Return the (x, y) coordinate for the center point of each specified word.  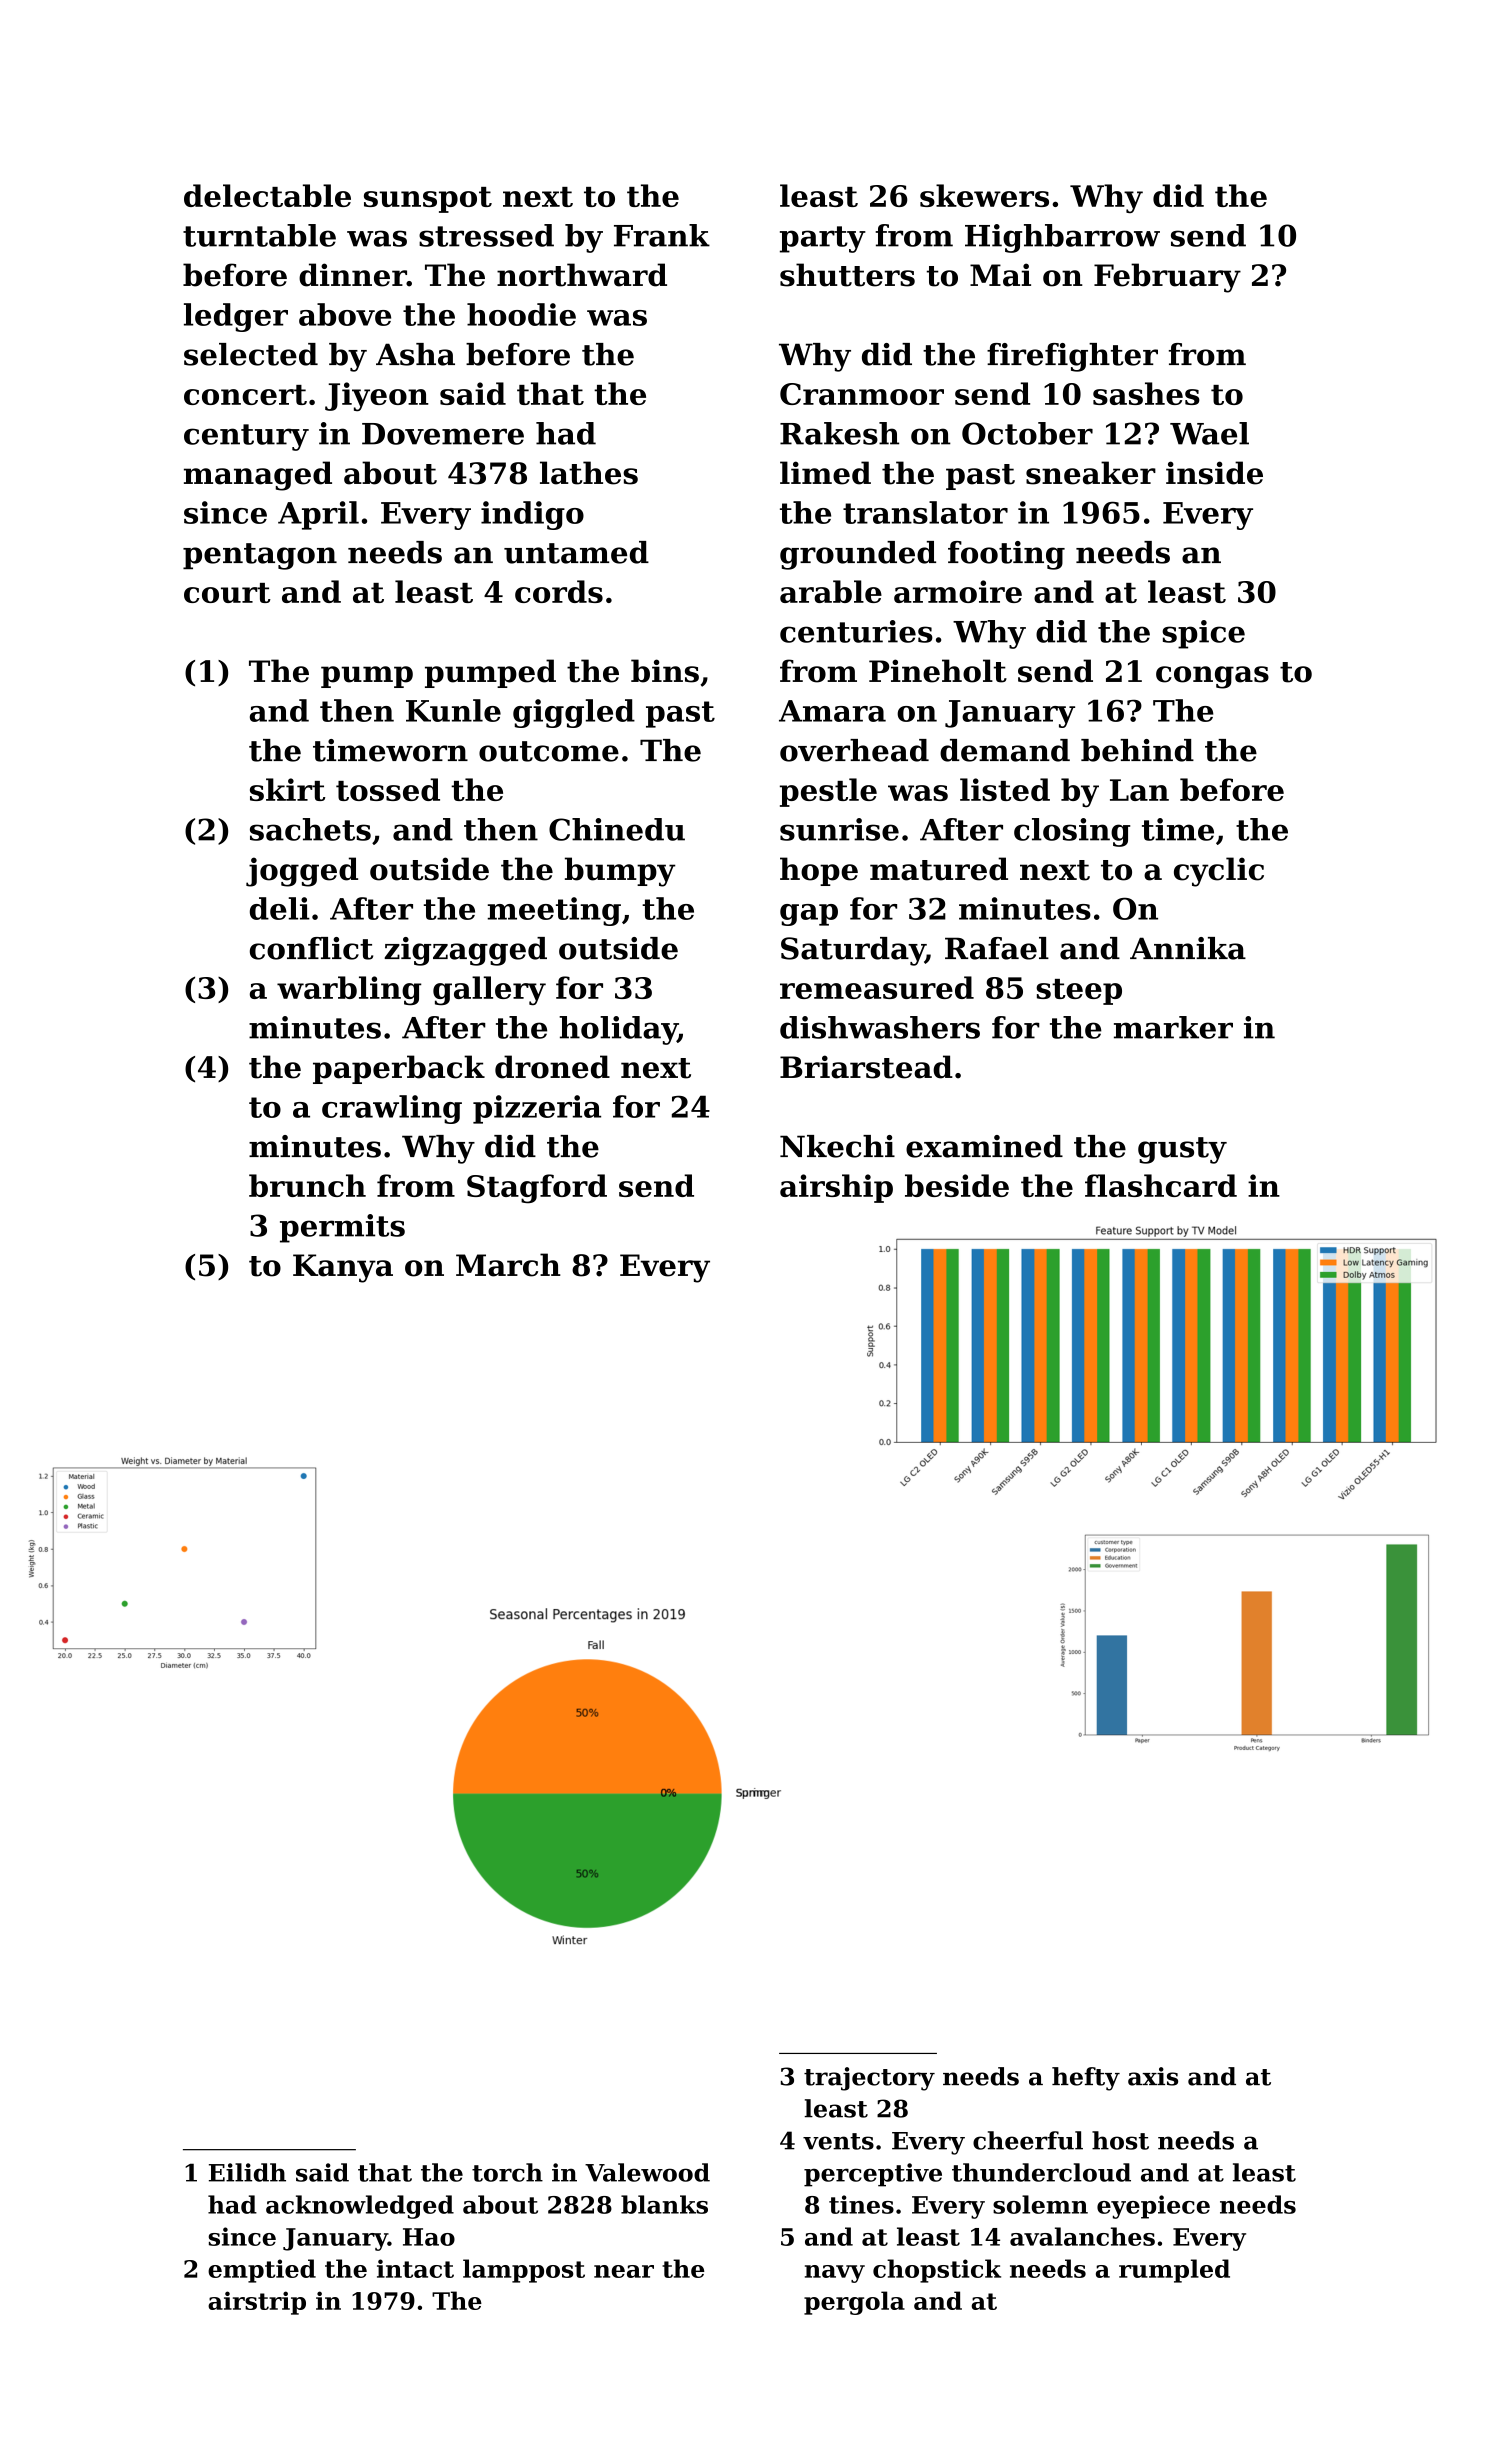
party (823, 239)
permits (342, 1228)
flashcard (1161, 1185)
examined (984, 1146)
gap (809, 915)
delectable (267, 195)
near (624, 2271)
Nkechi (837, 1146)
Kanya (343, 1268)
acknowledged (360, 2207)
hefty (1086, 2079)
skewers (984, 195)
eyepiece (1153, 2207)
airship (836, 1188)
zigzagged (465, 951)
